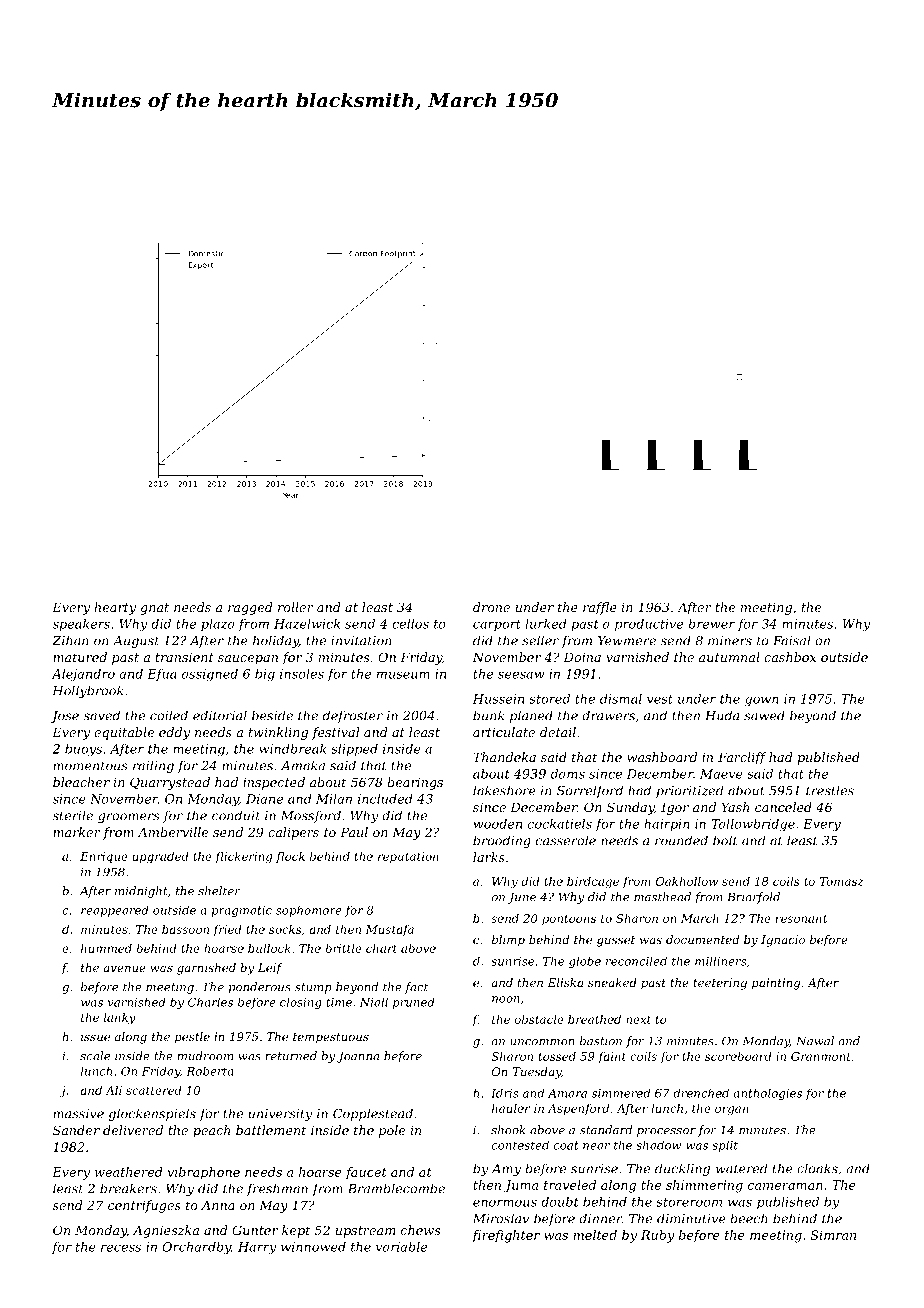  I want to click on museum, so click(403, 675).
